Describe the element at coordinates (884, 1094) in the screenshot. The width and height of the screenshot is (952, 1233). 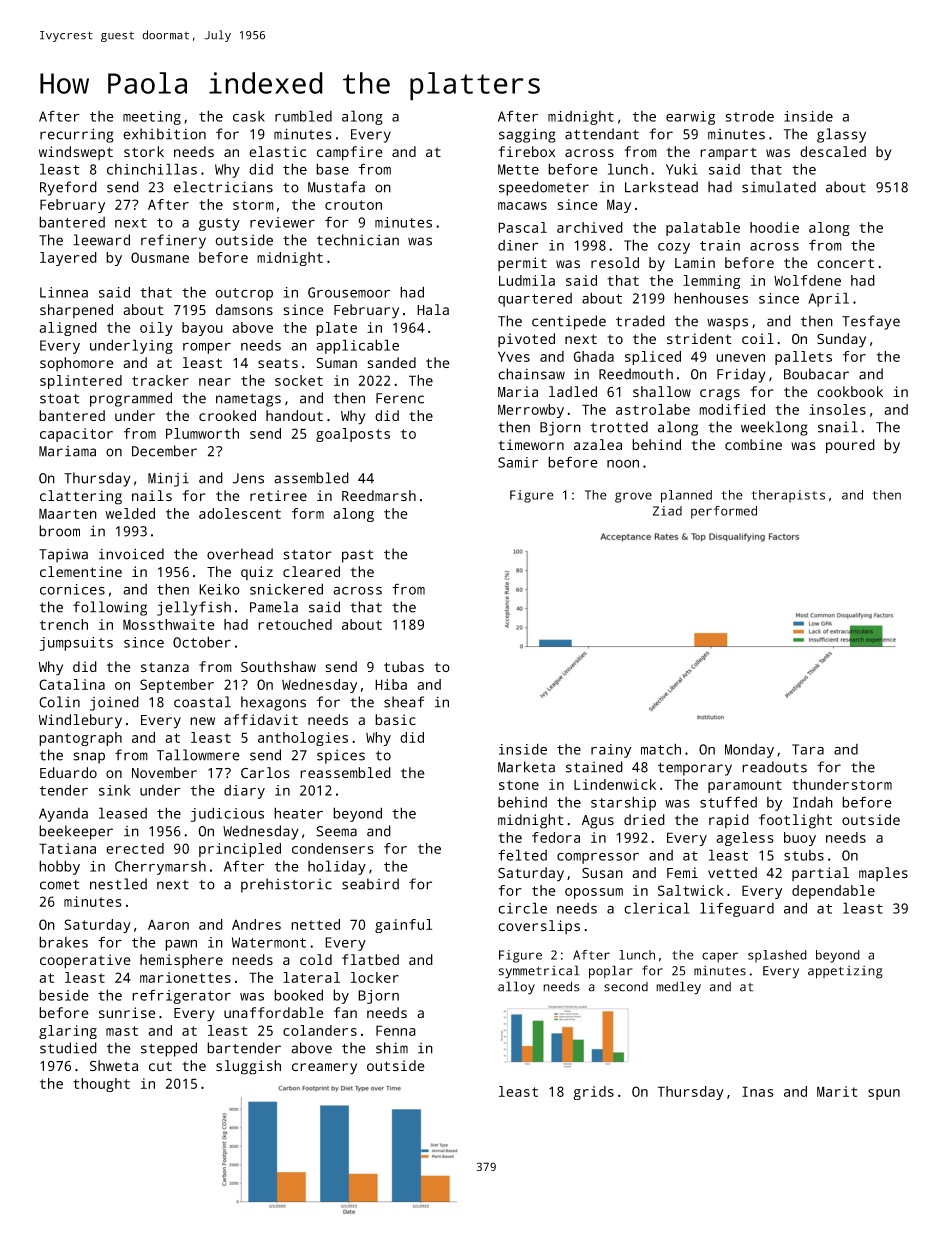
I see `spun` at that location.
